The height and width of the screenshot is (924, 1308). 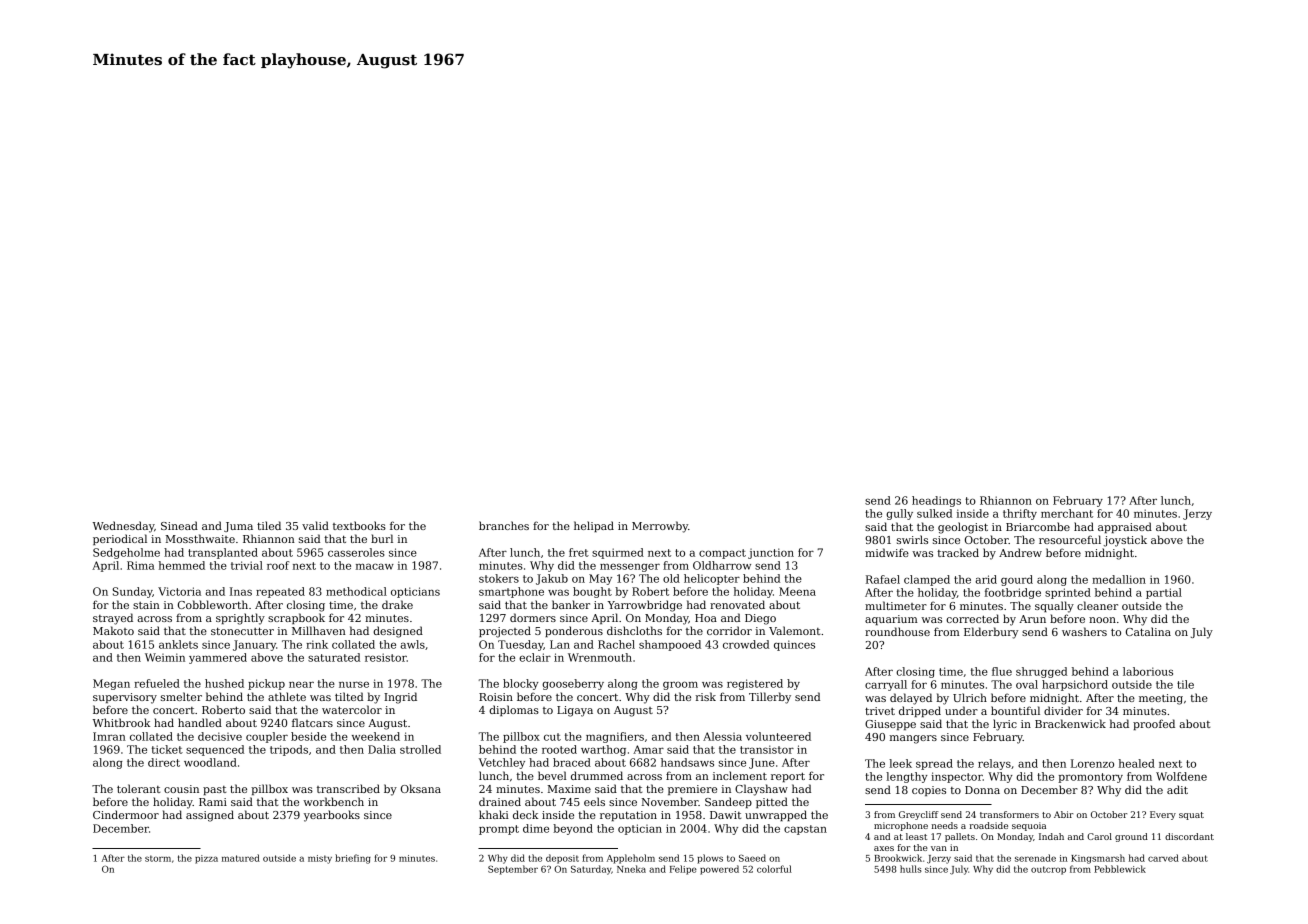 I want to click on Juma, so click(x=238, y=527).
